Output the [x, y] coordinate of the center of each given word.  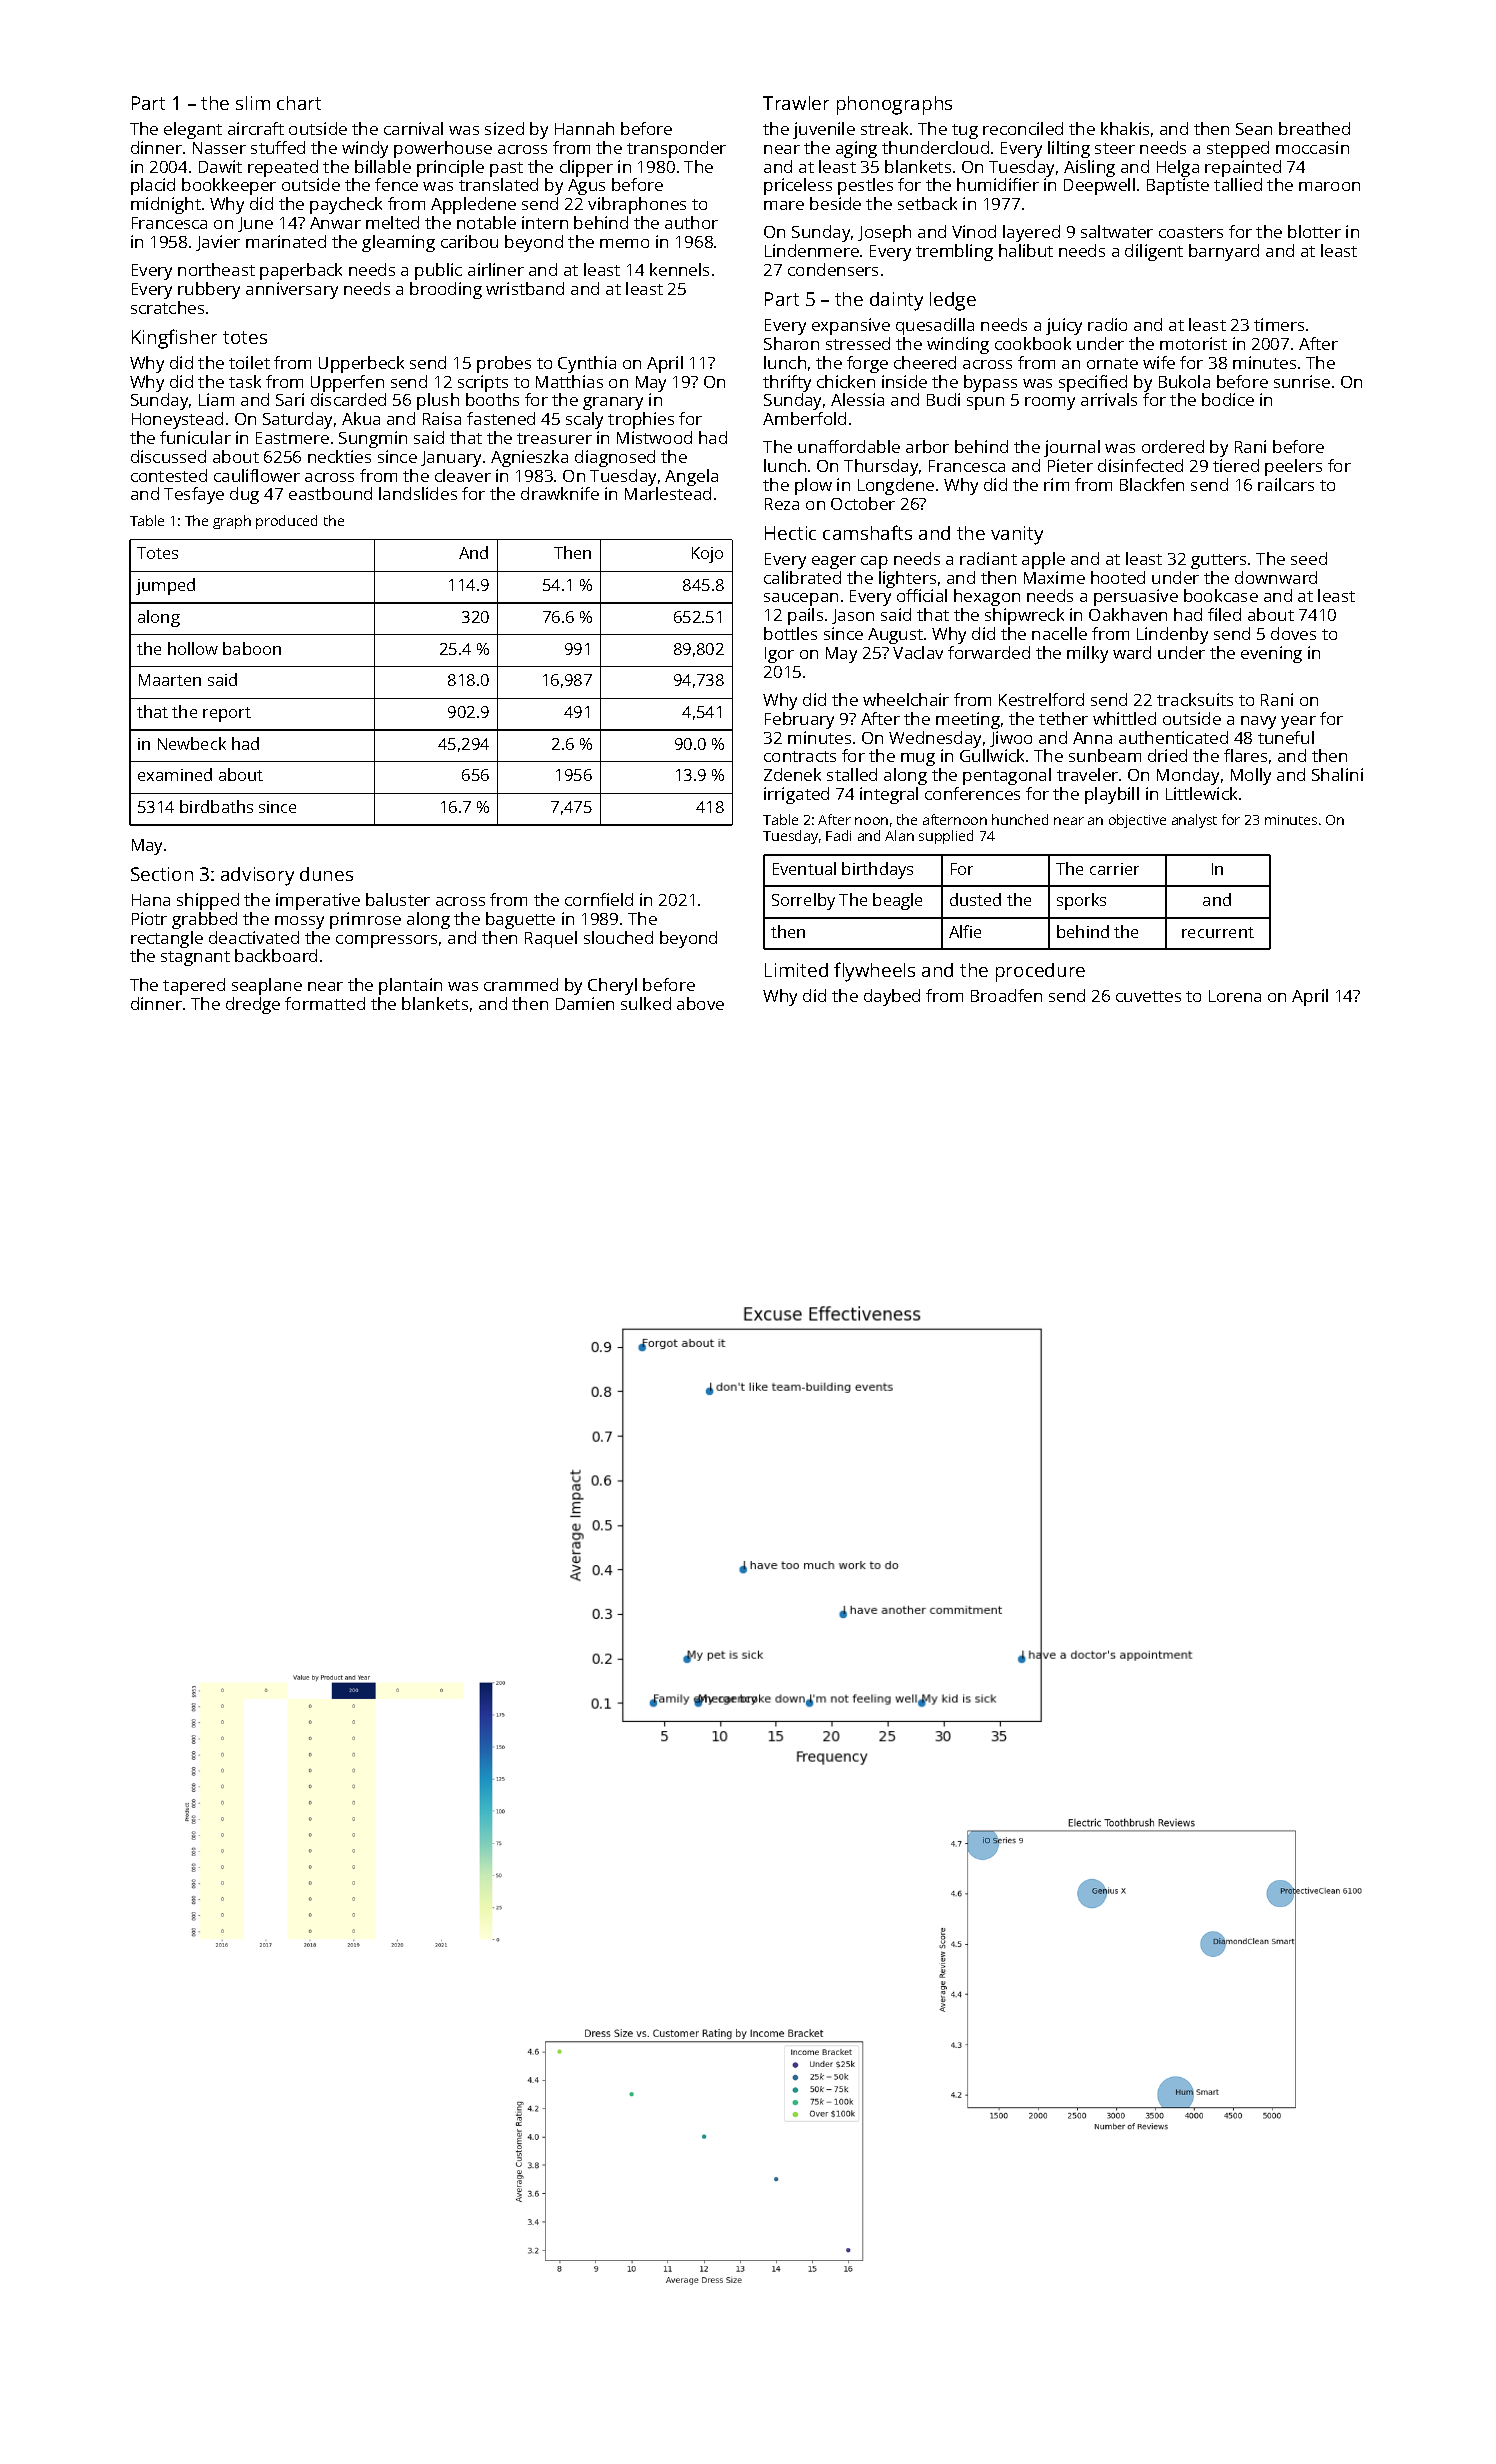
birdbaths [216, 806]
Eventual [804, 868]
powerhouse [443, 149]
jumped [165, 586]
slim [253, 103]
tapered [194, 986]
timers [1279, 324]
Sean [1254, 129]
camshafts [867, 532]
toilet [249, 362]
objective [1137, 821]
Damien [585, 1003]
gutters [1218, 561]
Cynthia [587, 364]
